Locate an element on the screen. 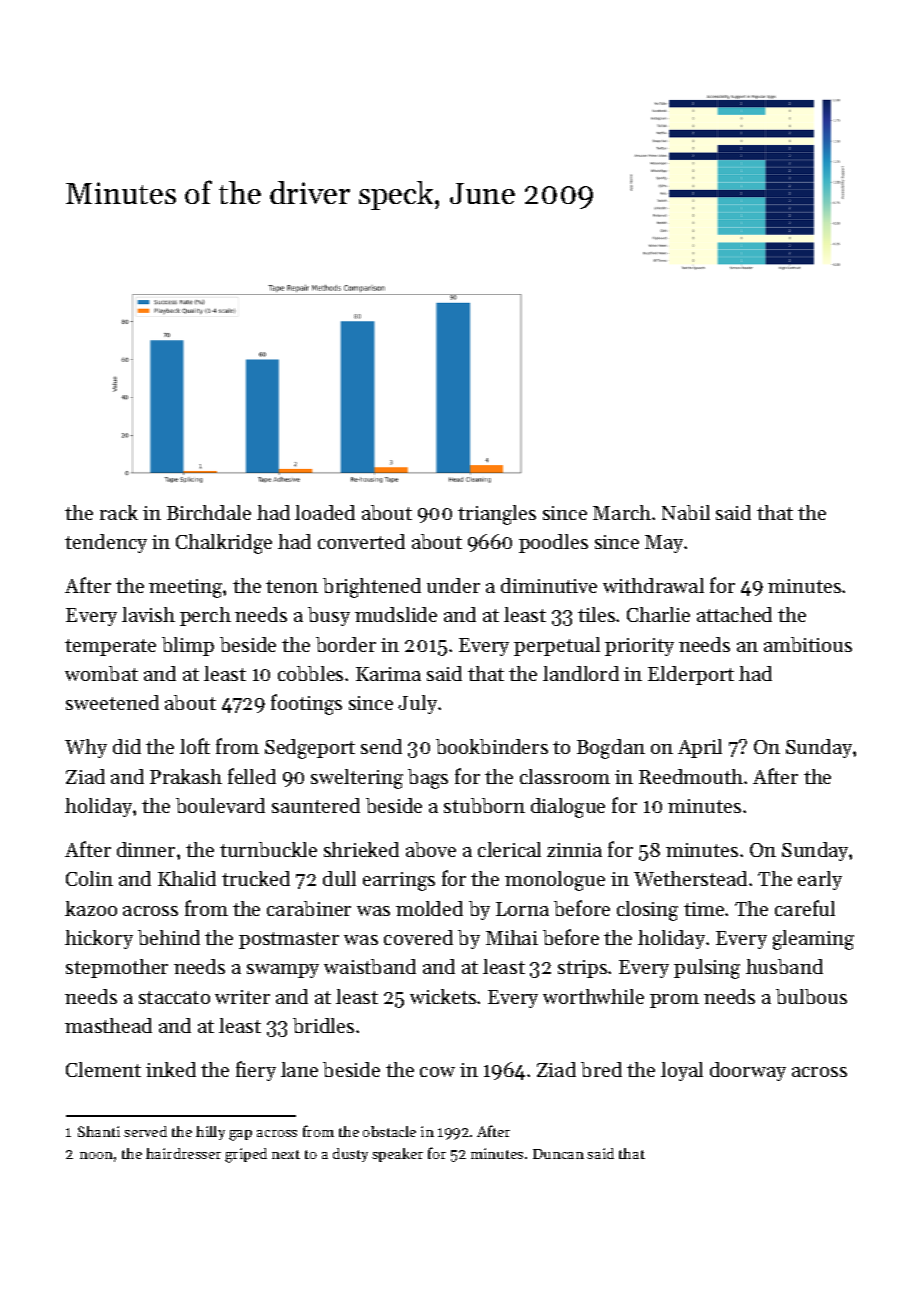 This screenshot has height=1311, width=924. cow is located at coordinates (437, 1072).
